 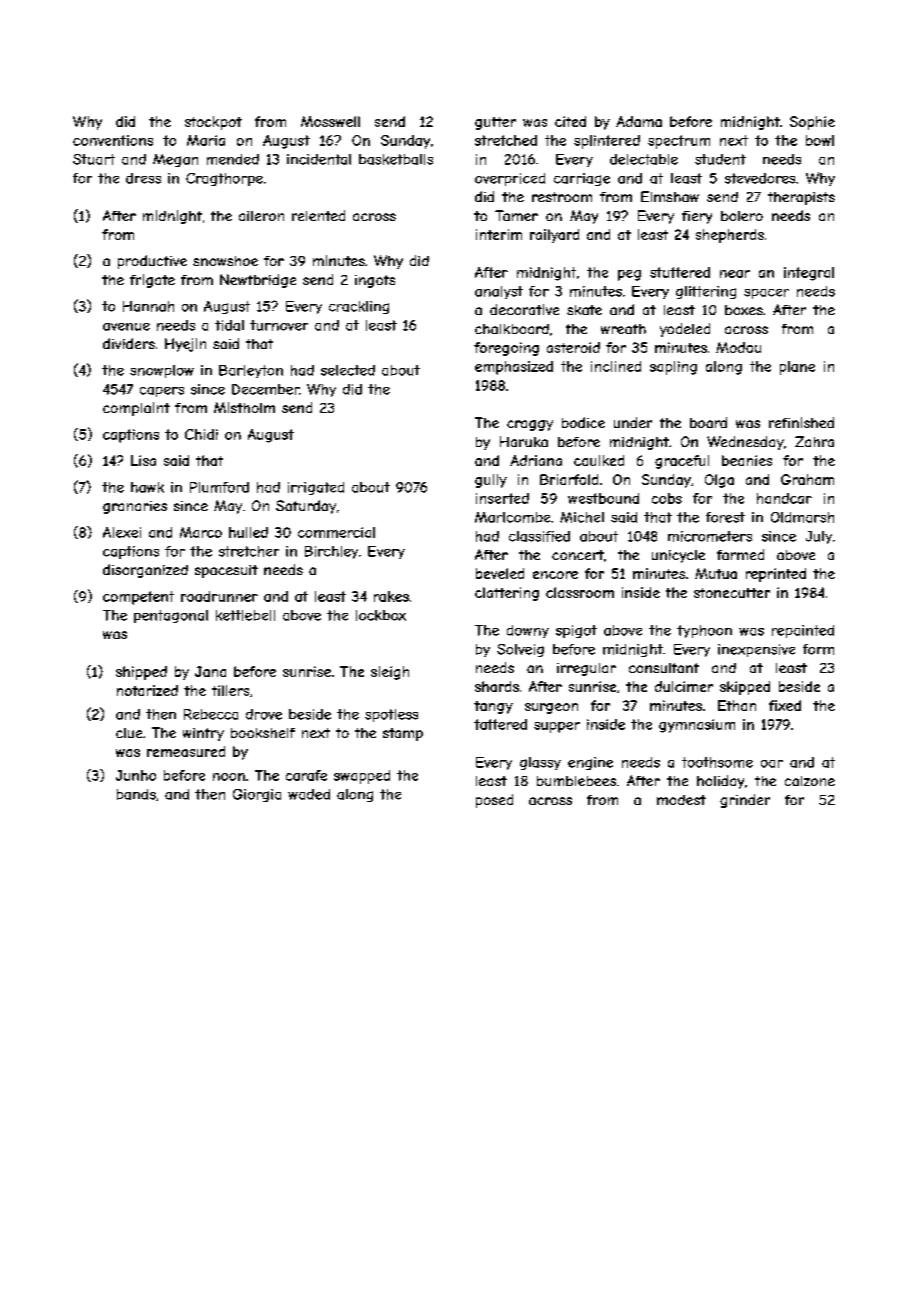 What do you see at coordinates (499, 234) in the page?
I see `interim` at bounding box center [499, 234].
